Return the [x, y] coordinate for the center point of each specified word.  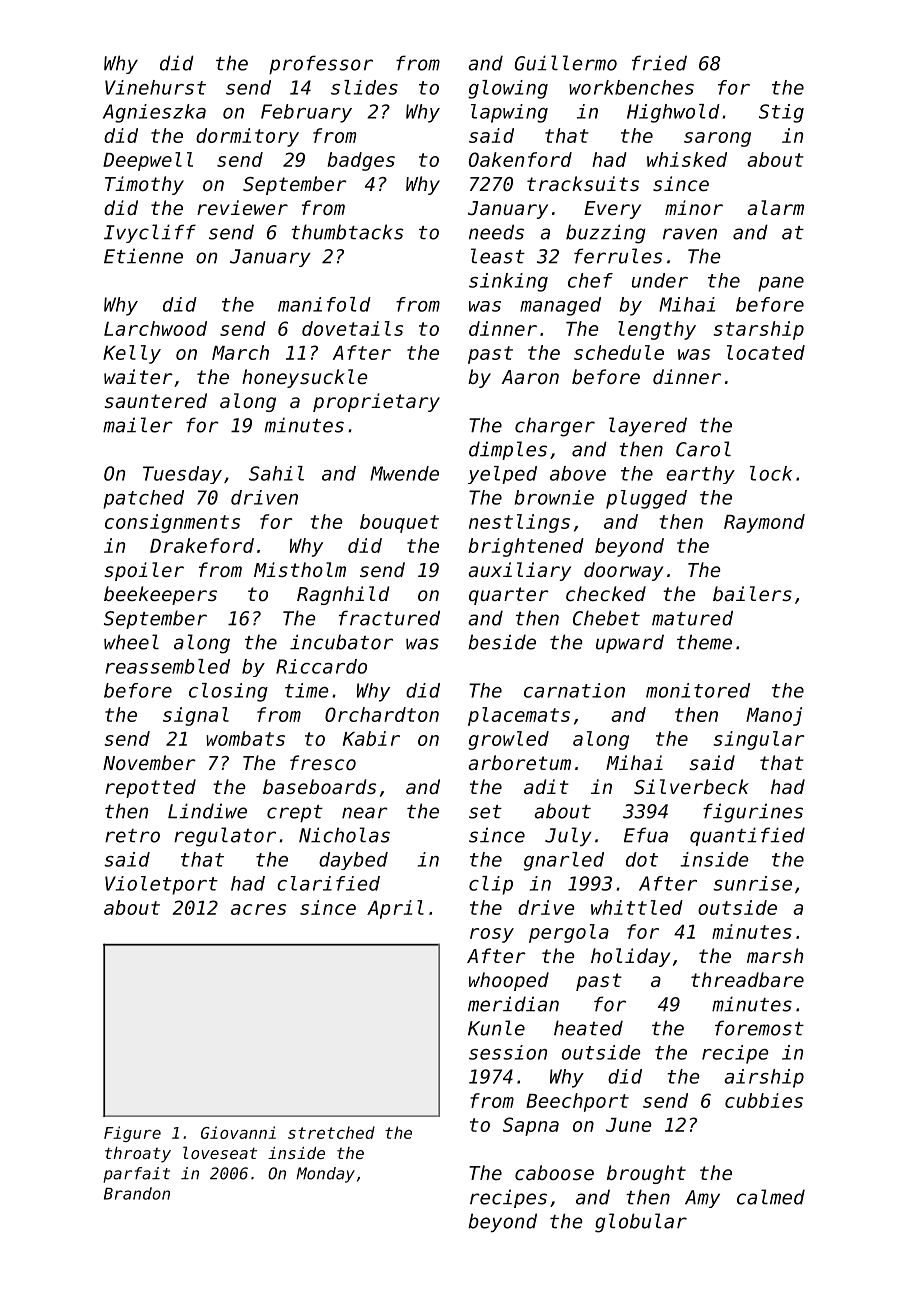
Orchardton [382, 714]
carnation [574, 690]
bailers [752, 593]
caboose [554, 1172]
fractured [389, 618]
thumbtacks [347, 232]
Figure [132, 1134]
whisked [687, 159]
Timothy [144, 185]
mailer [138, 425]
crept [295, 813]
